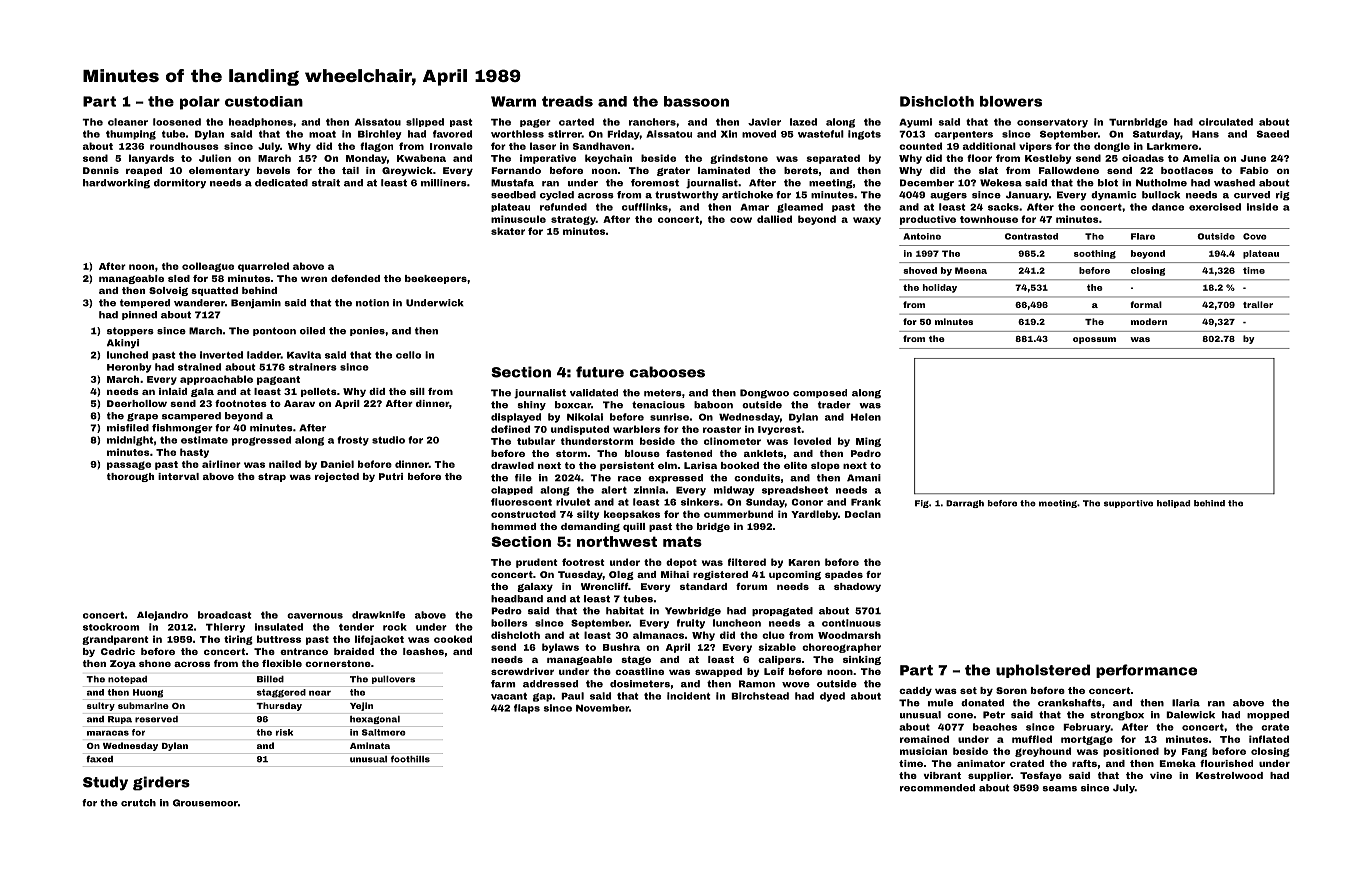  I want to click on helipad, so click(1173, 504).
